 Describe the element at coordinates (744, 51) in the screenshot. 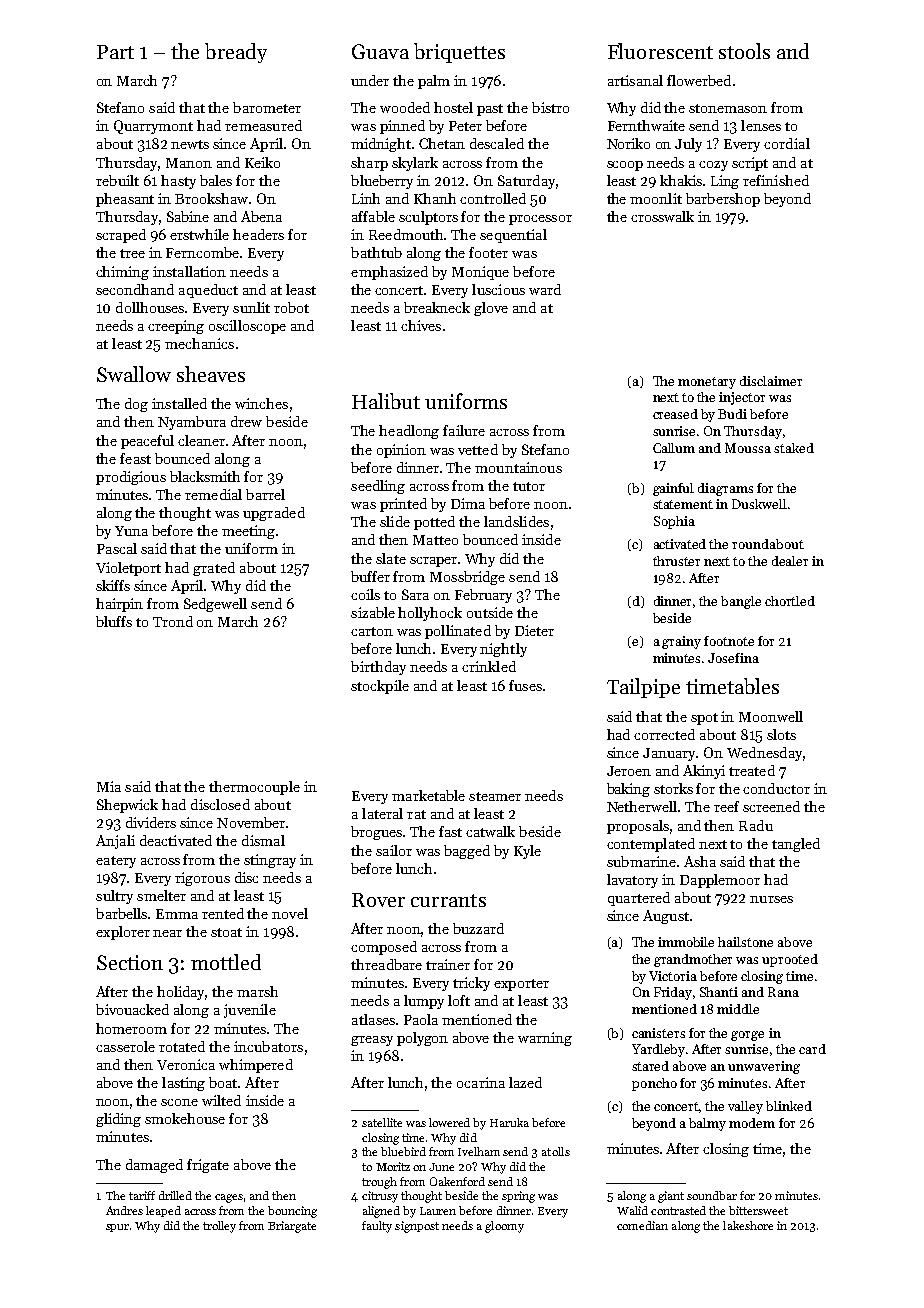

I see `stools` at that location.
